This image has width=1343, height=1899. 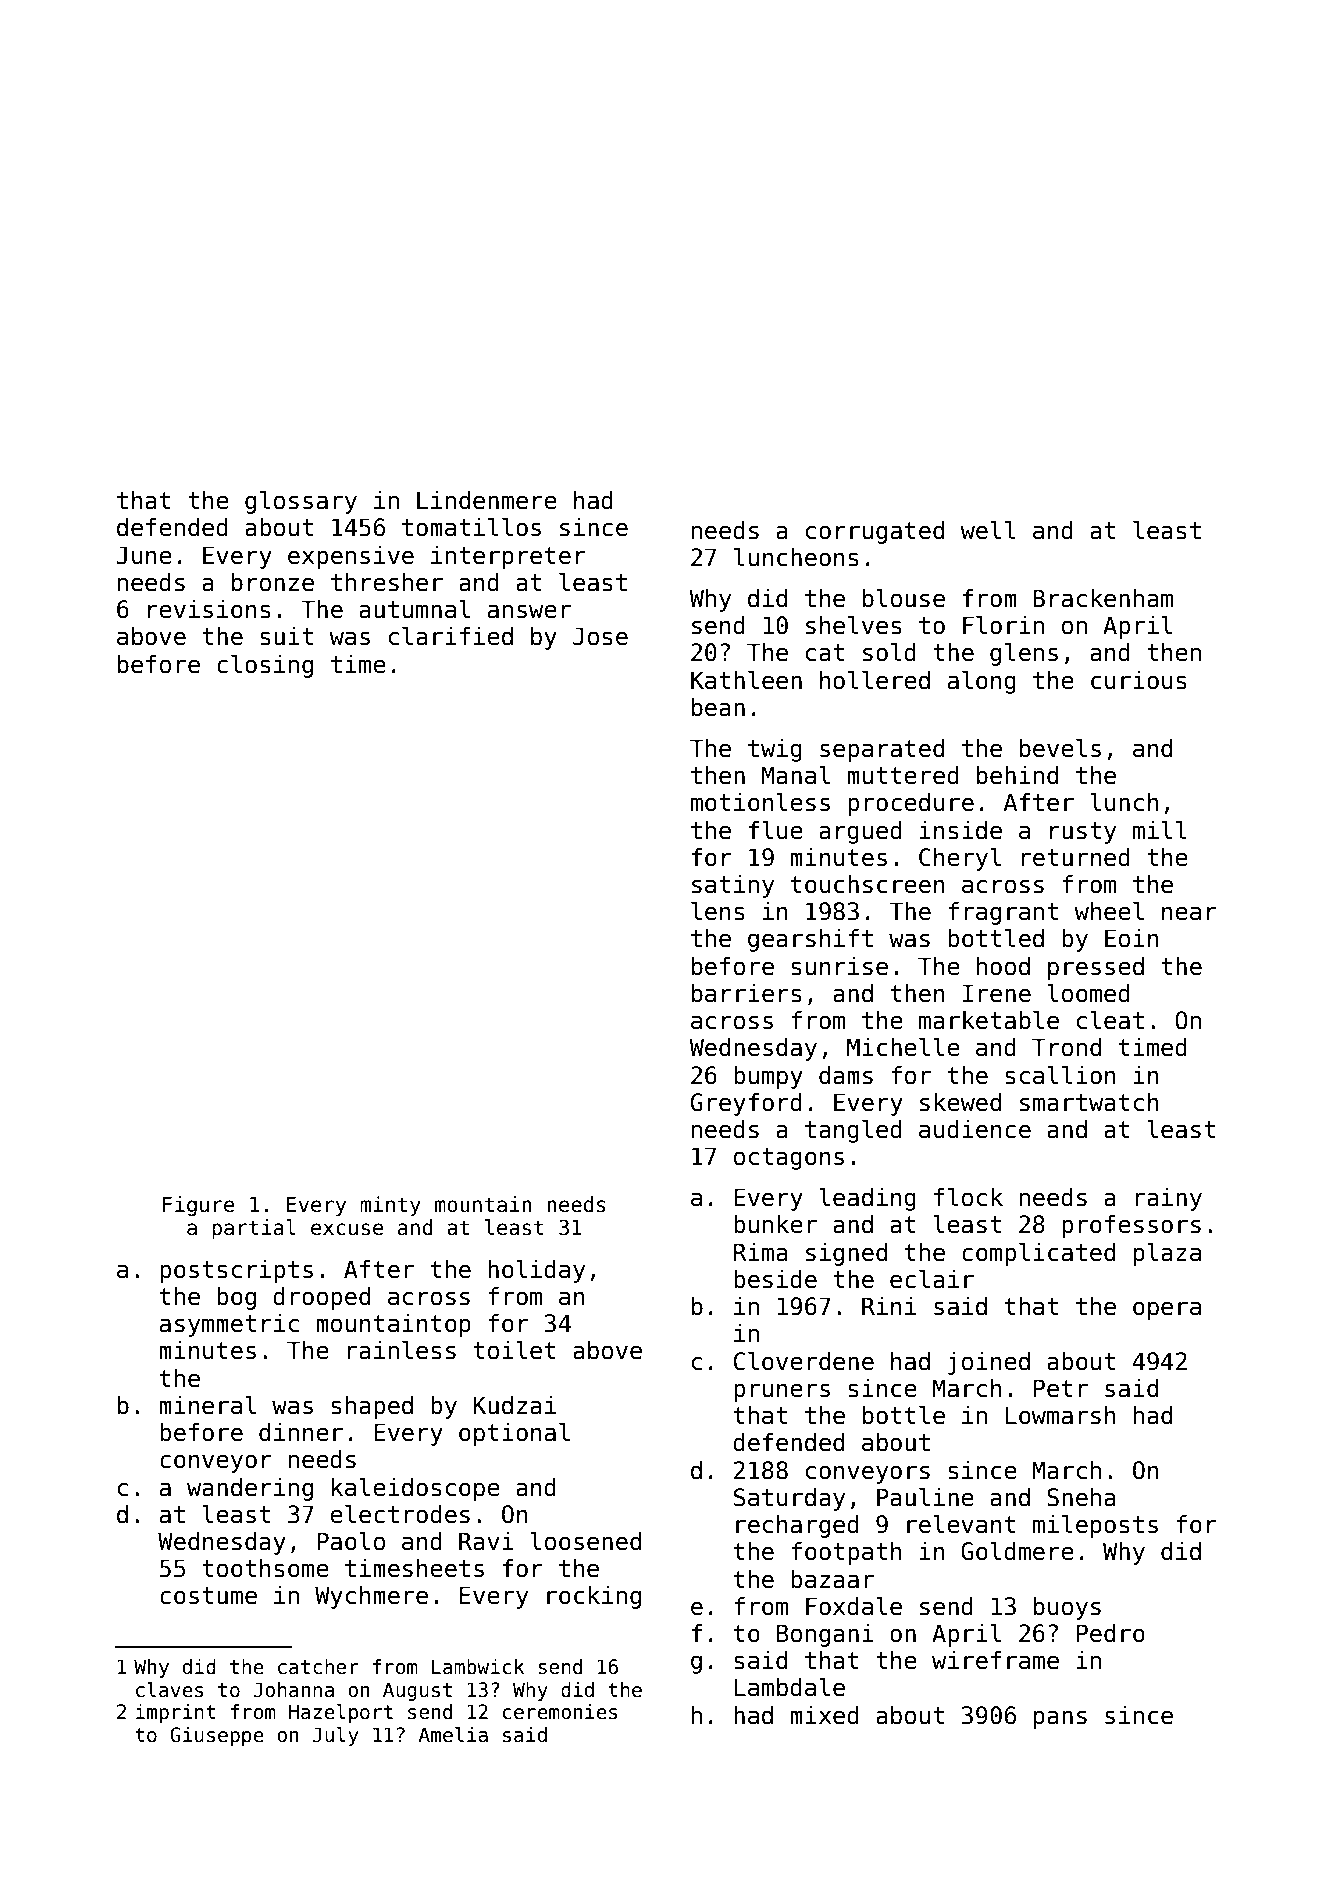 I want to click on well, so click(x=988, y=530).
